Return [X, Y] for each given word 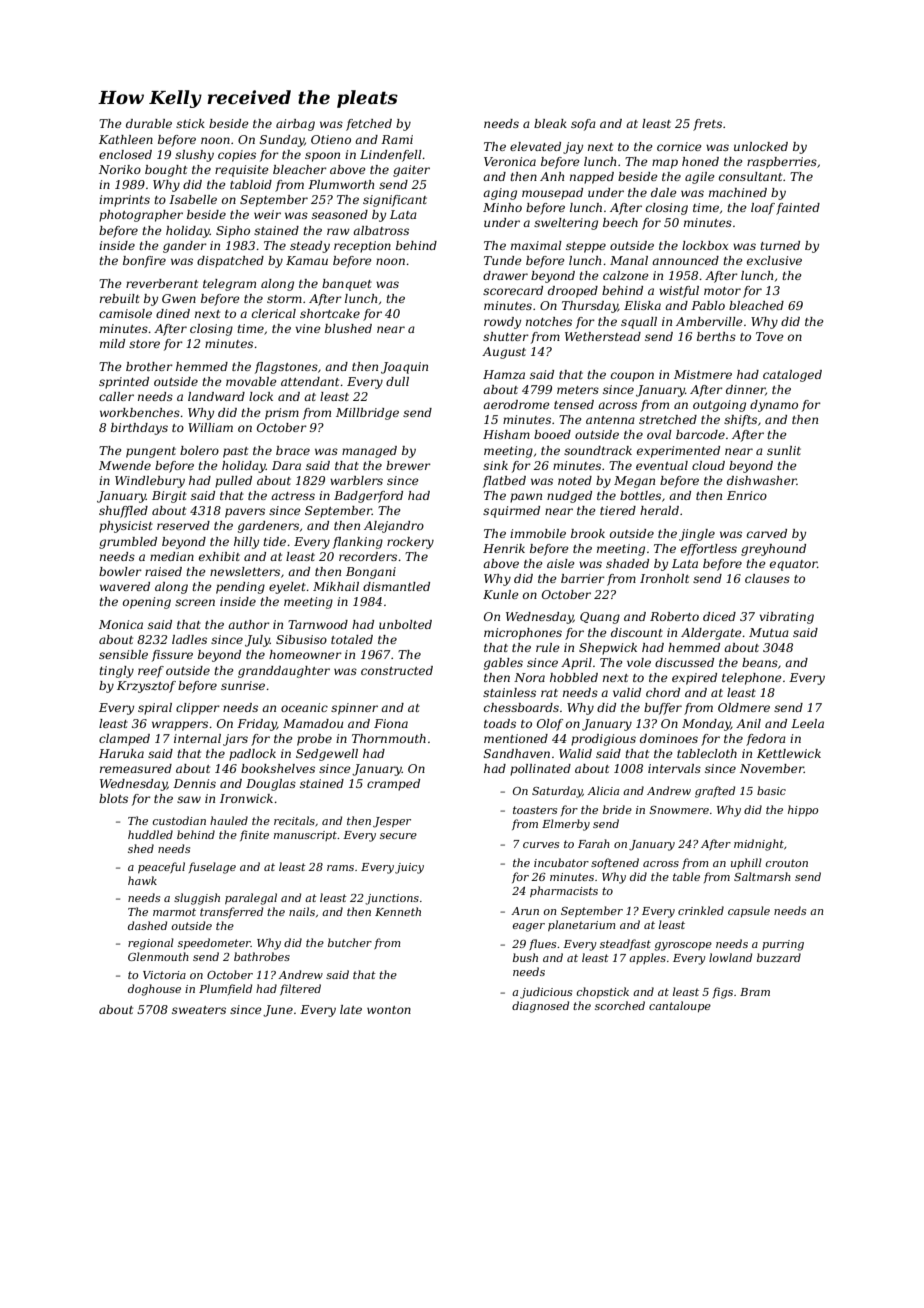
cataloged [792, 376]
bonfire [144, 262]
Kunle [501, 594]
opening [147, 603]
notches [549, 321]
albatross [381, 230]
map [665, 164]
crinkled [701, 910]
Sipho [233, 232]
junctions [392, 899]
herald [659, 510]
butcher [350, 942]
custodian [179, 820]
